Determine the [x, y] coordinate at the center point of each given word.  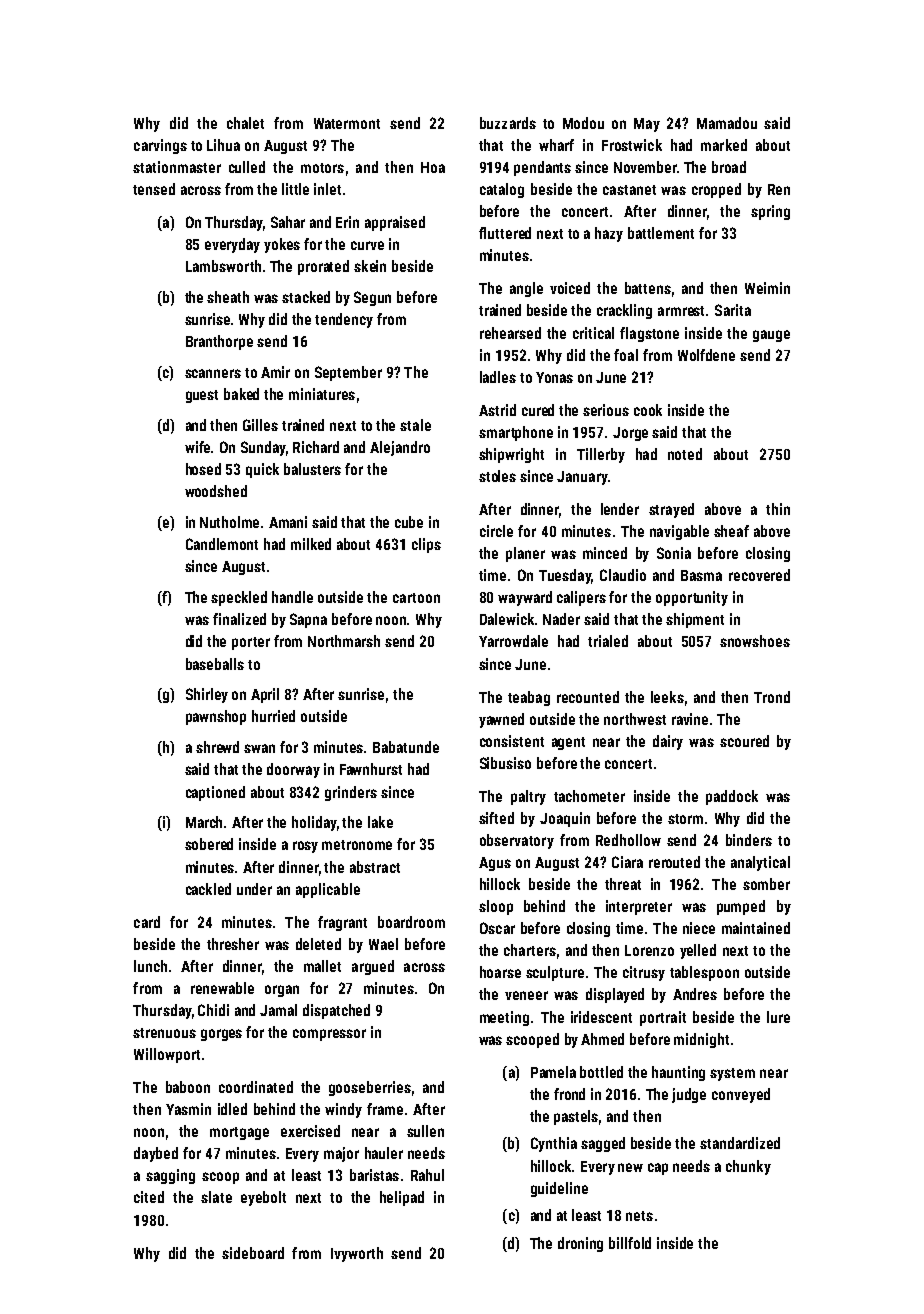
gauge [771, 336]
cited [149, 1197]
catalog [502, 190]
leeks [667, 697]
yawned [501, 720]
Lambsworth [223, 266]
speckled [239, 598]
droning [580, 1244]
